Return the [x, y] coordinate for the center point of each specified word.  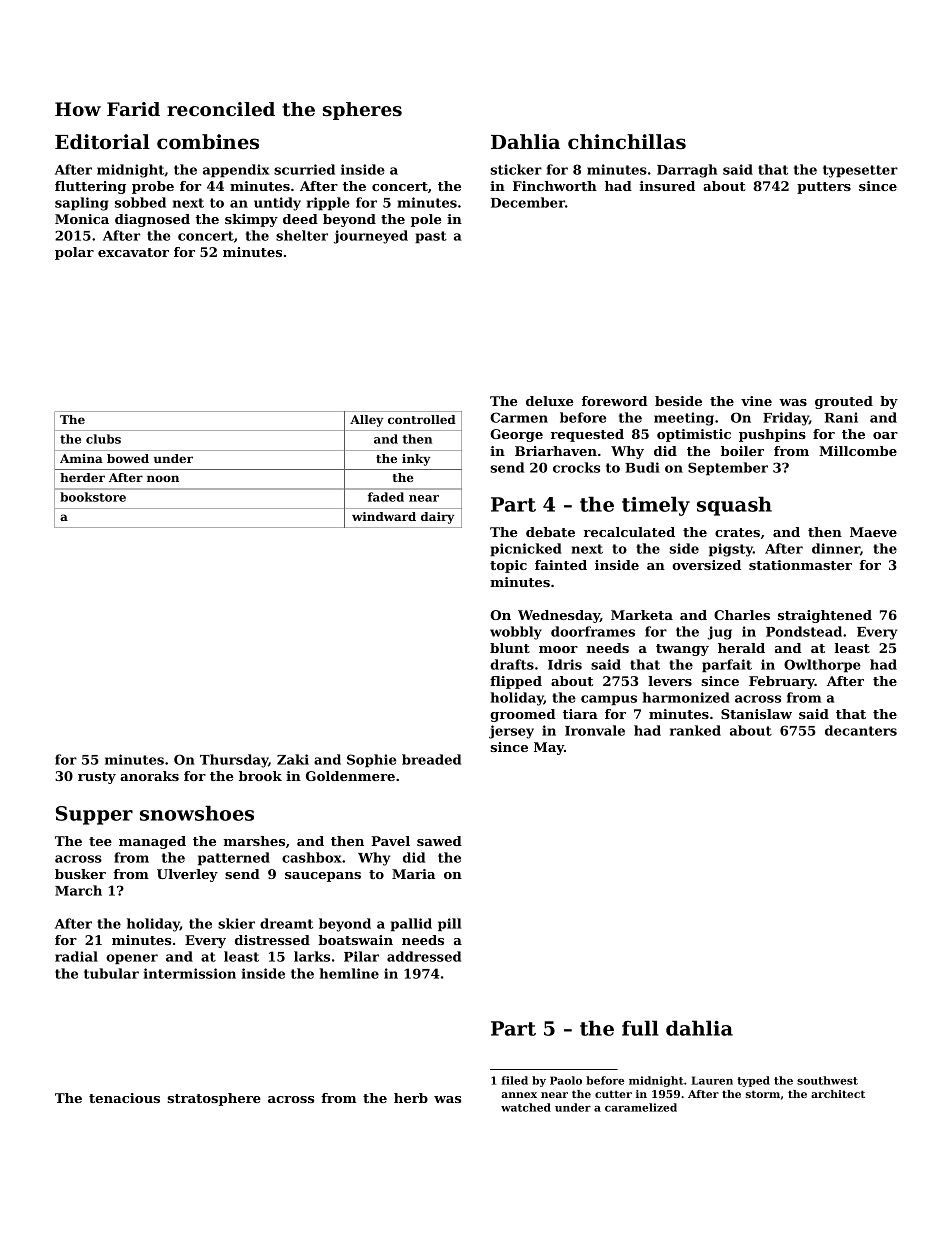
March [78, 890]
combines [208, 142]
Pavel [390, 841]
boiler [742, 451]
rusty [97, 778]
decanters [861, 730]
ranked [695, 730]
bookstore [93, 497]
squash [734, 506]
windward [384, 516]
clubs [103, 439]
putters [824, 188]
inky [416, 460]
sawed [439, 841]
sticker [516, 169]
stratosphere [214, 1099]
